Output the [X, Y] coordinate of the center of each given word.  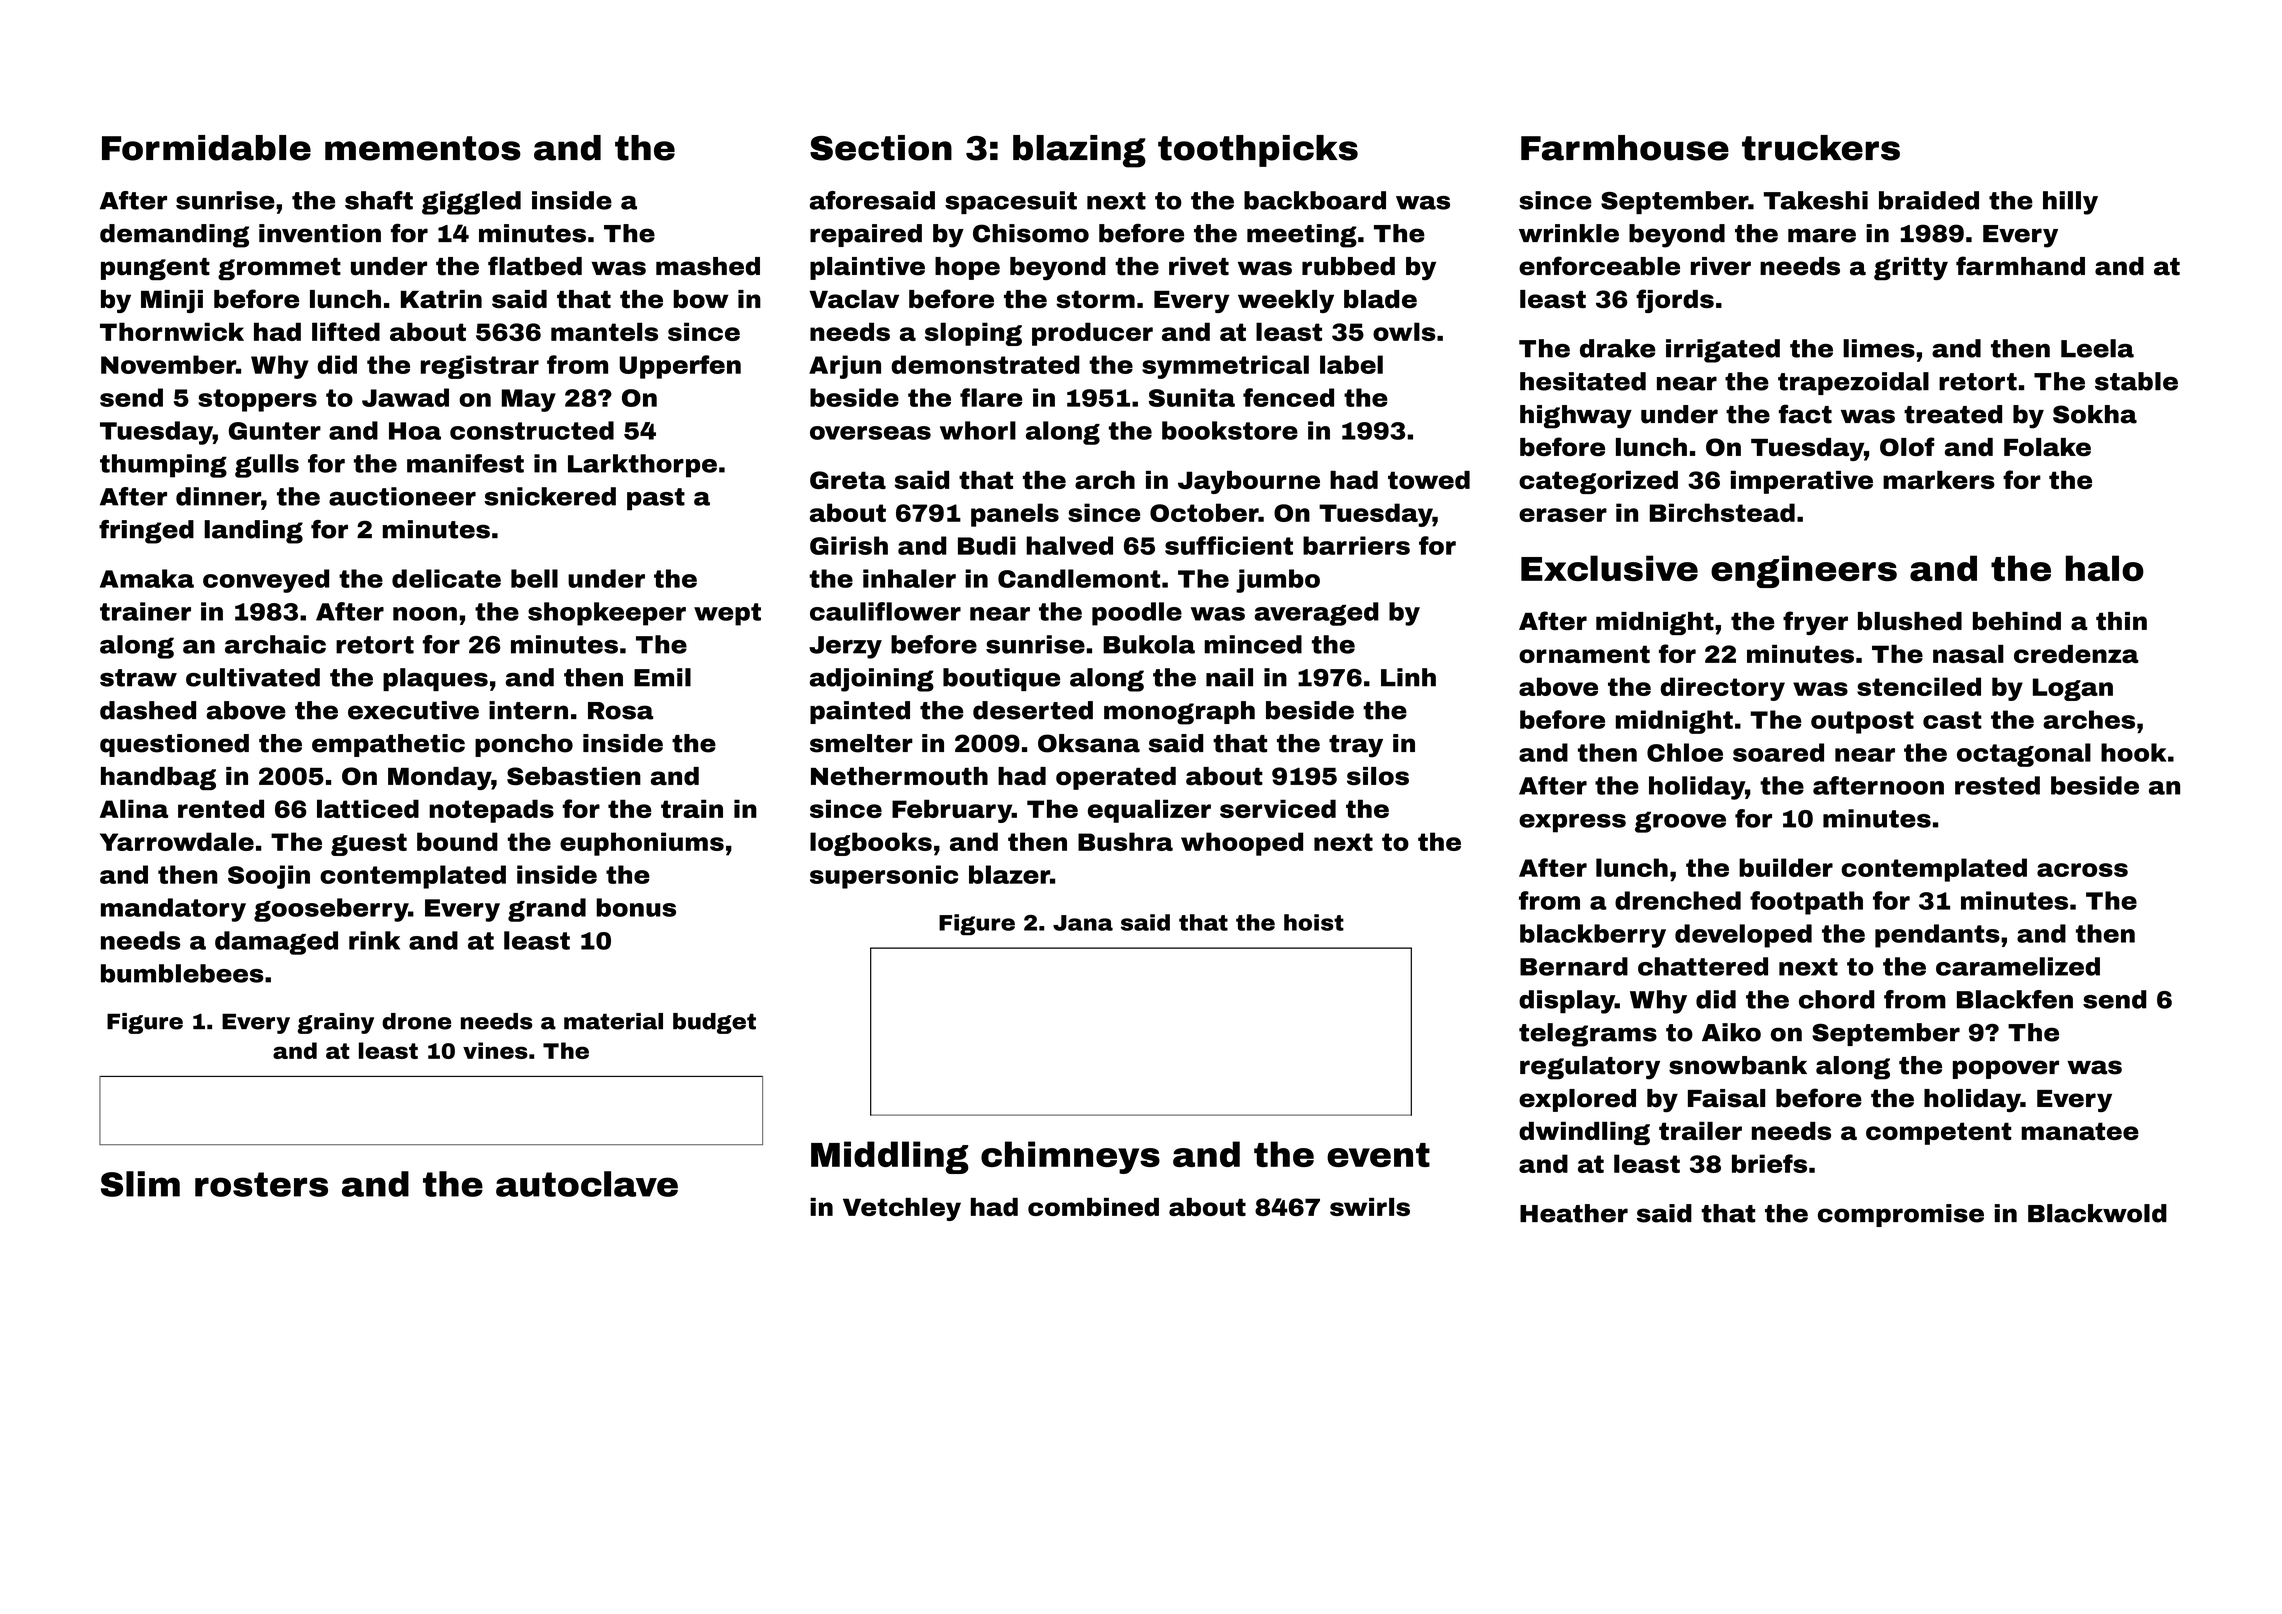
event [1378, 1155]
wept [727, 614]
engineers [1804, 571]
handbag [158, 778]
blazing [1079, 151]
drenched [1678, 900]
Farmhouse [1625, 148]
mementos [423, 148]
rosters [261, 1184]
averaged [1317, 614]
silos [1378, 776]
